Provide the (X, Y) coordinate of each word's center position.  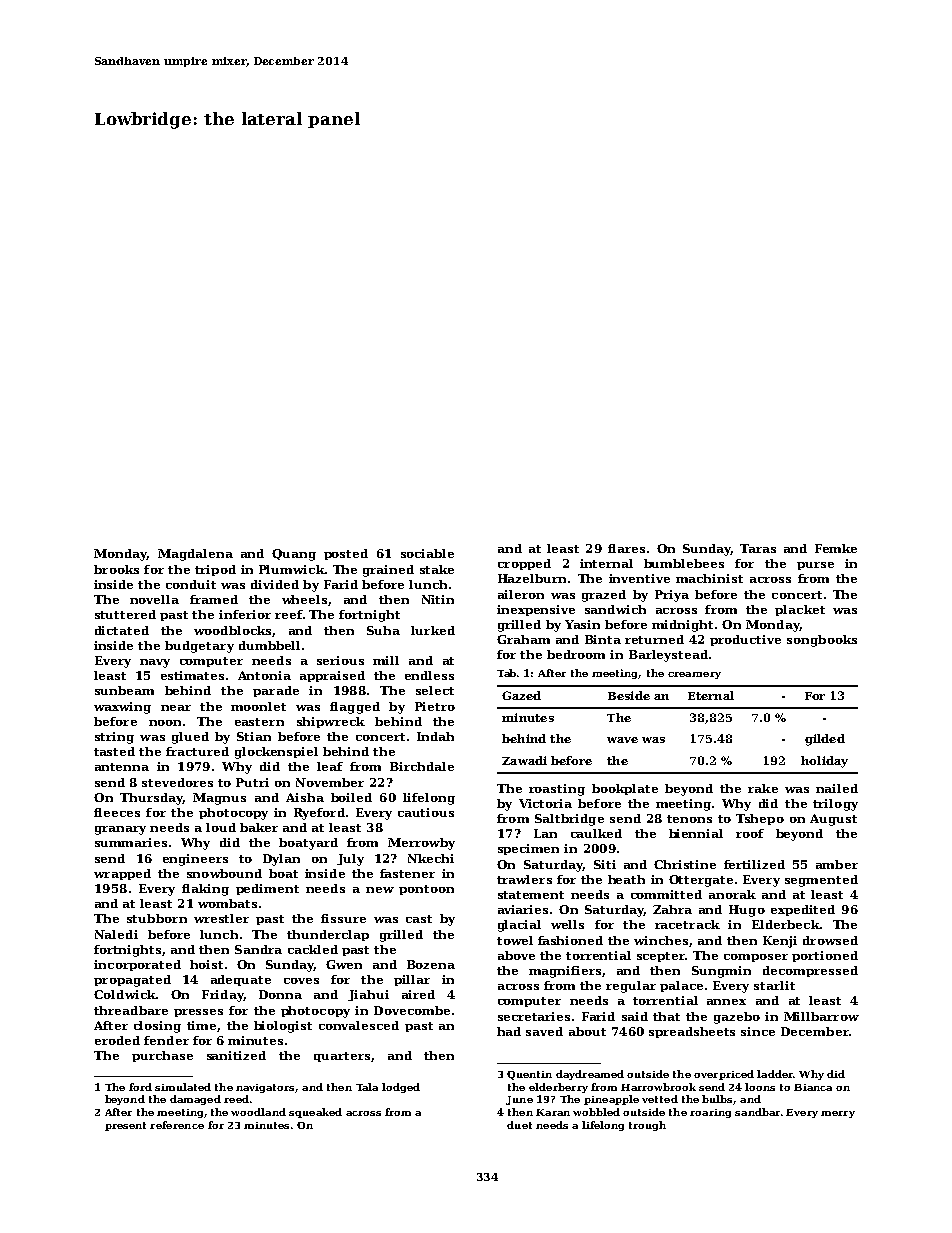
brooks (116, 569)
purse (815, 566)
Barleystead (668, 656)
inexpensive (536, 610)
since (758, 1031)
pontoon (426, 890)
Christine (685, 864)
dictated (122, 630)
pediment (267, 889)
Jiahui (368, 995)
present (125, 1126)
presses (198, 1013)
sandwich (615, 609)
